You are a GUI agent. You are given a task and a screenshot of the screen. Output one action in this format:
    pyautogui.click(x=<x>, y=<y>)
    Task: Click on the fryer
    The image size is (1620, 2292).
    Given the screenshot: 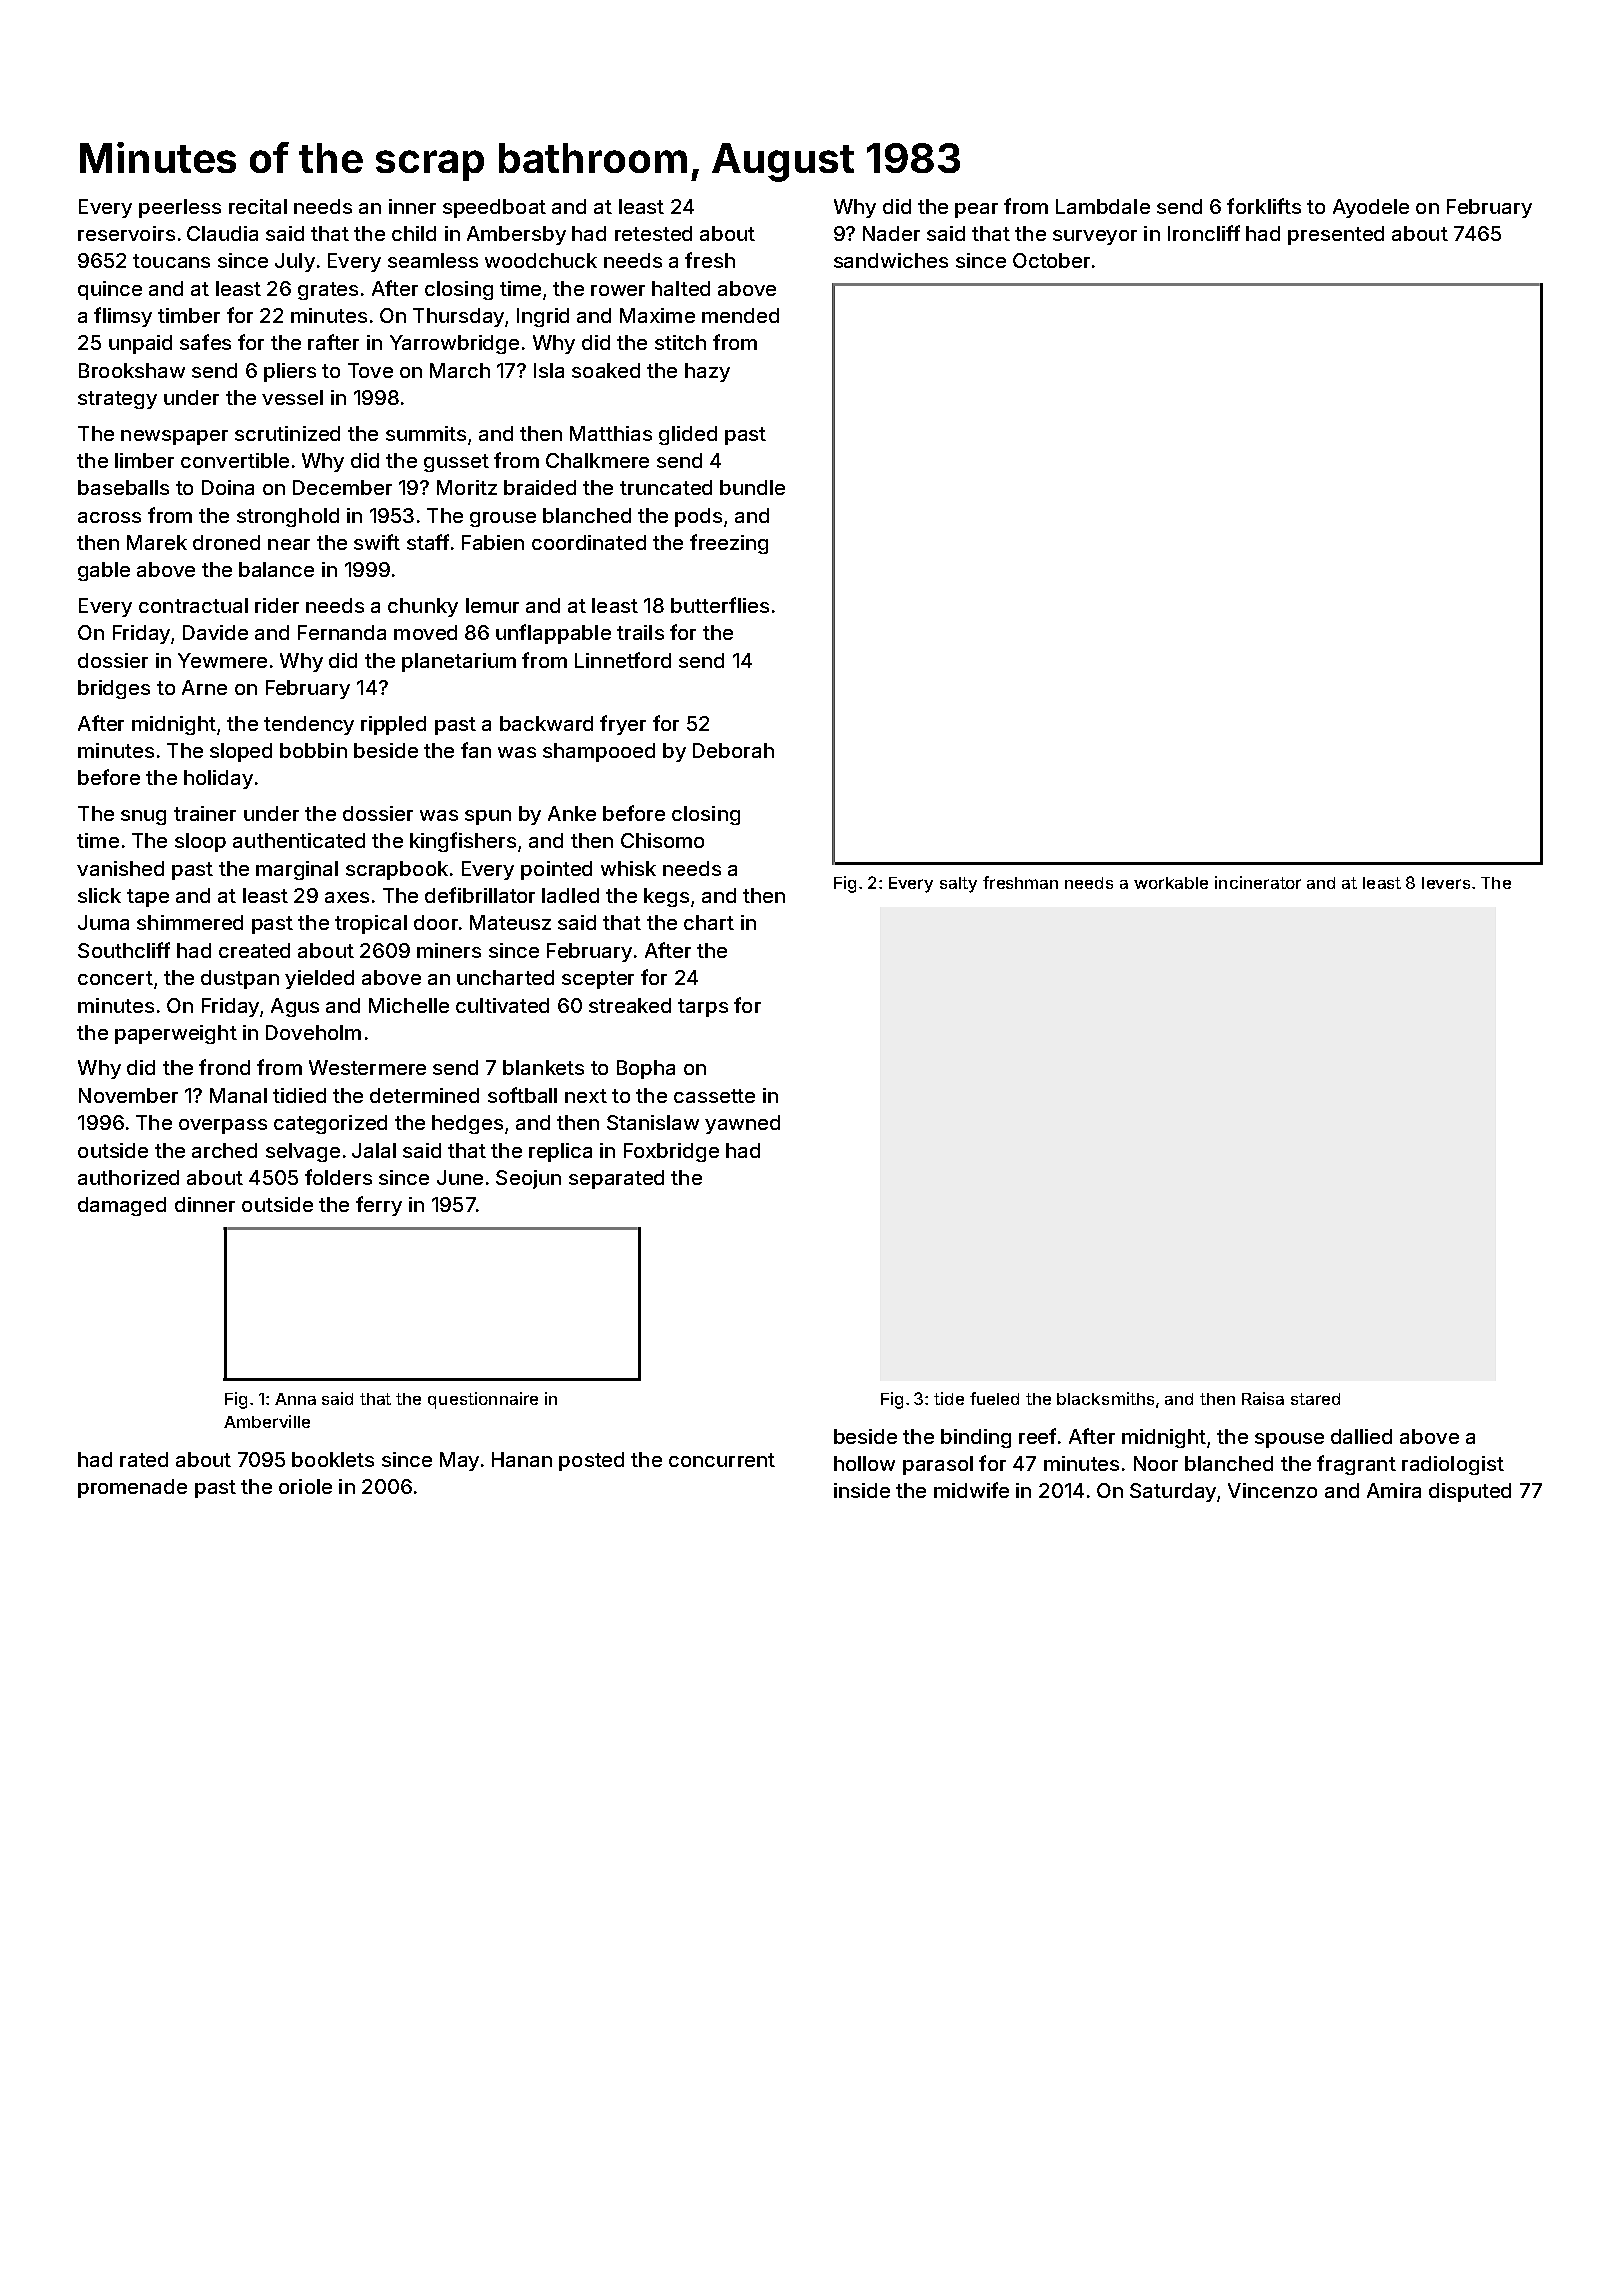 What is the action you would take?
    pyautogui.click(x=623, y=725)
